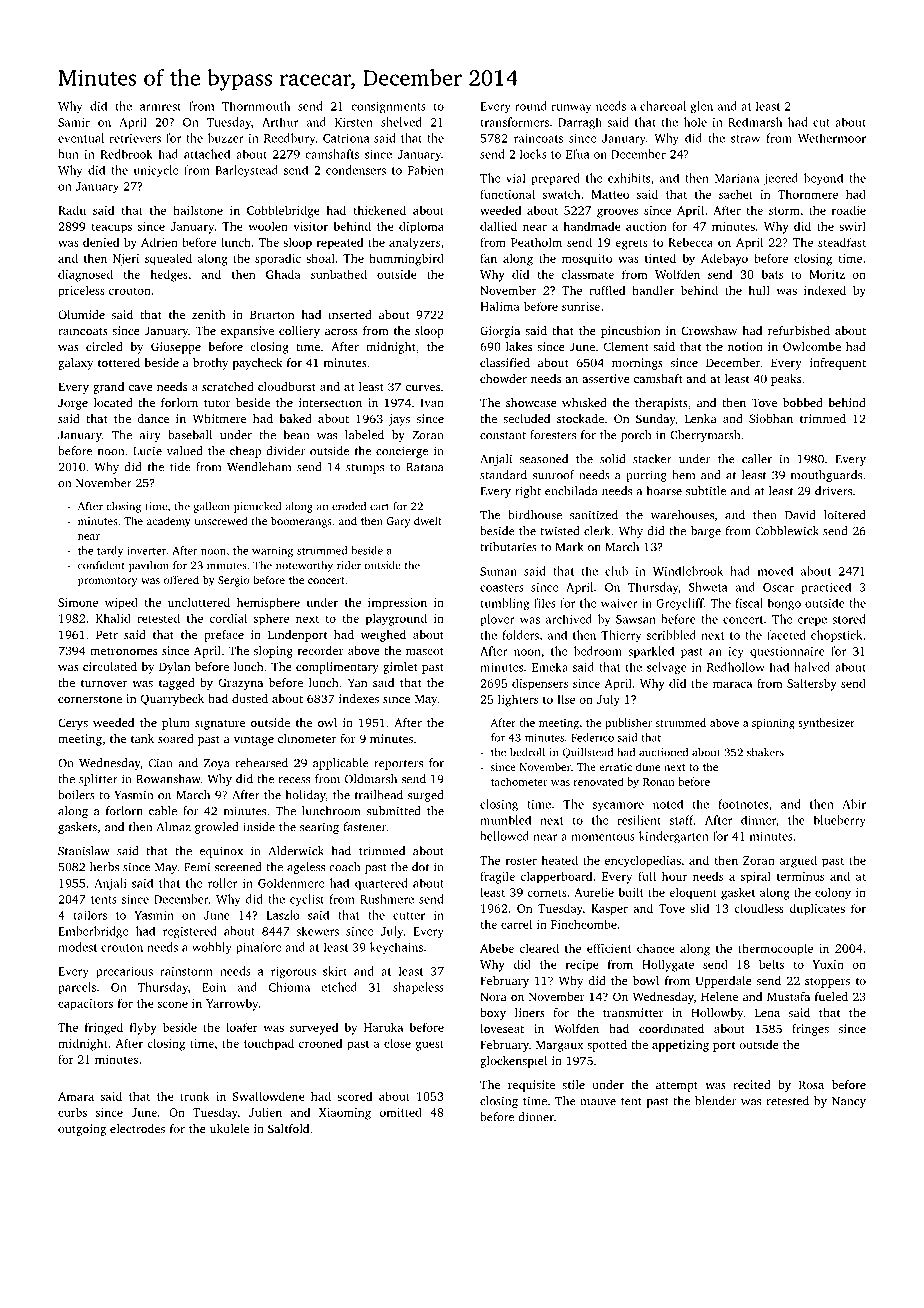 The image size is (924, 1308). I want to click on eventual, so click(81, 138).
